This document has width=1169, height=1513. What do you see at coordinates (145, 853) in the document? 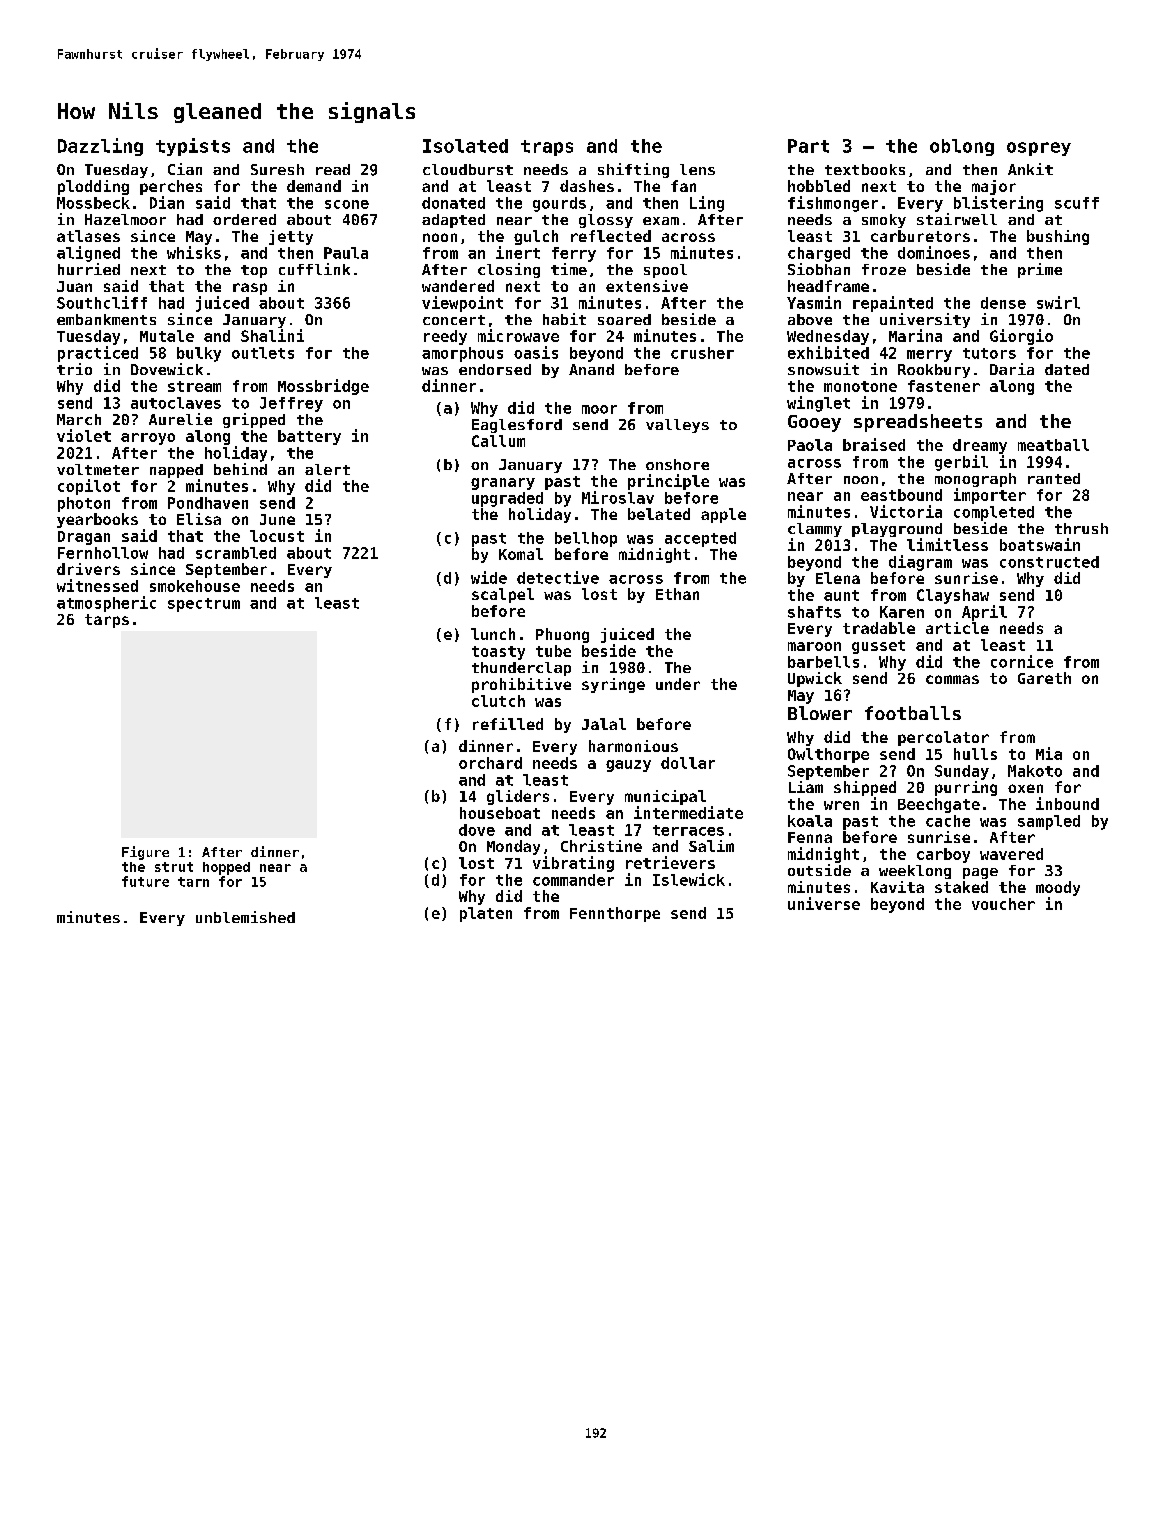
I see `Figure` at bounding box center [145, 853].
